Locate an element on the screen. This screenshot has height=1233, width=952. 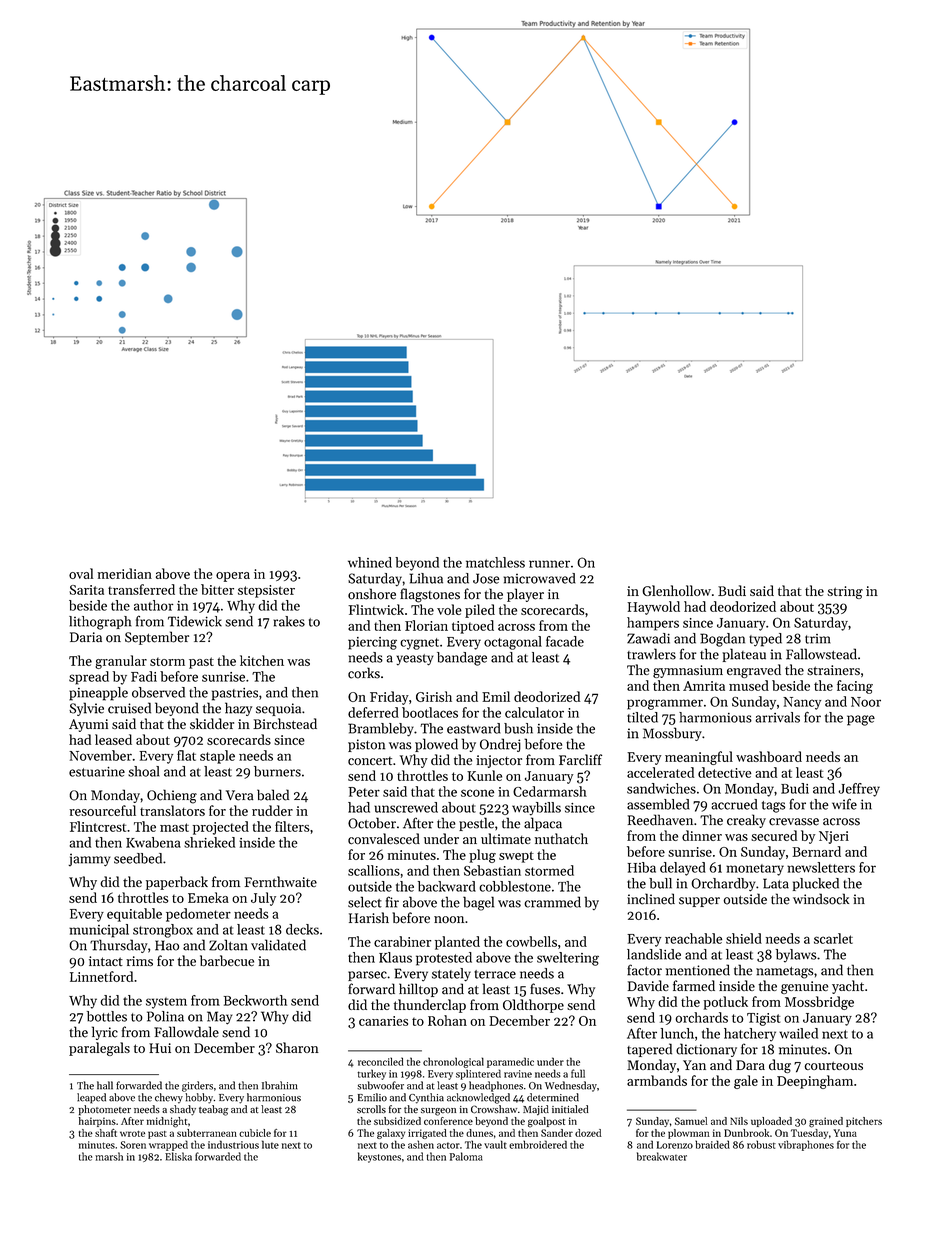
meridian is located at coordinates (125, 573).
